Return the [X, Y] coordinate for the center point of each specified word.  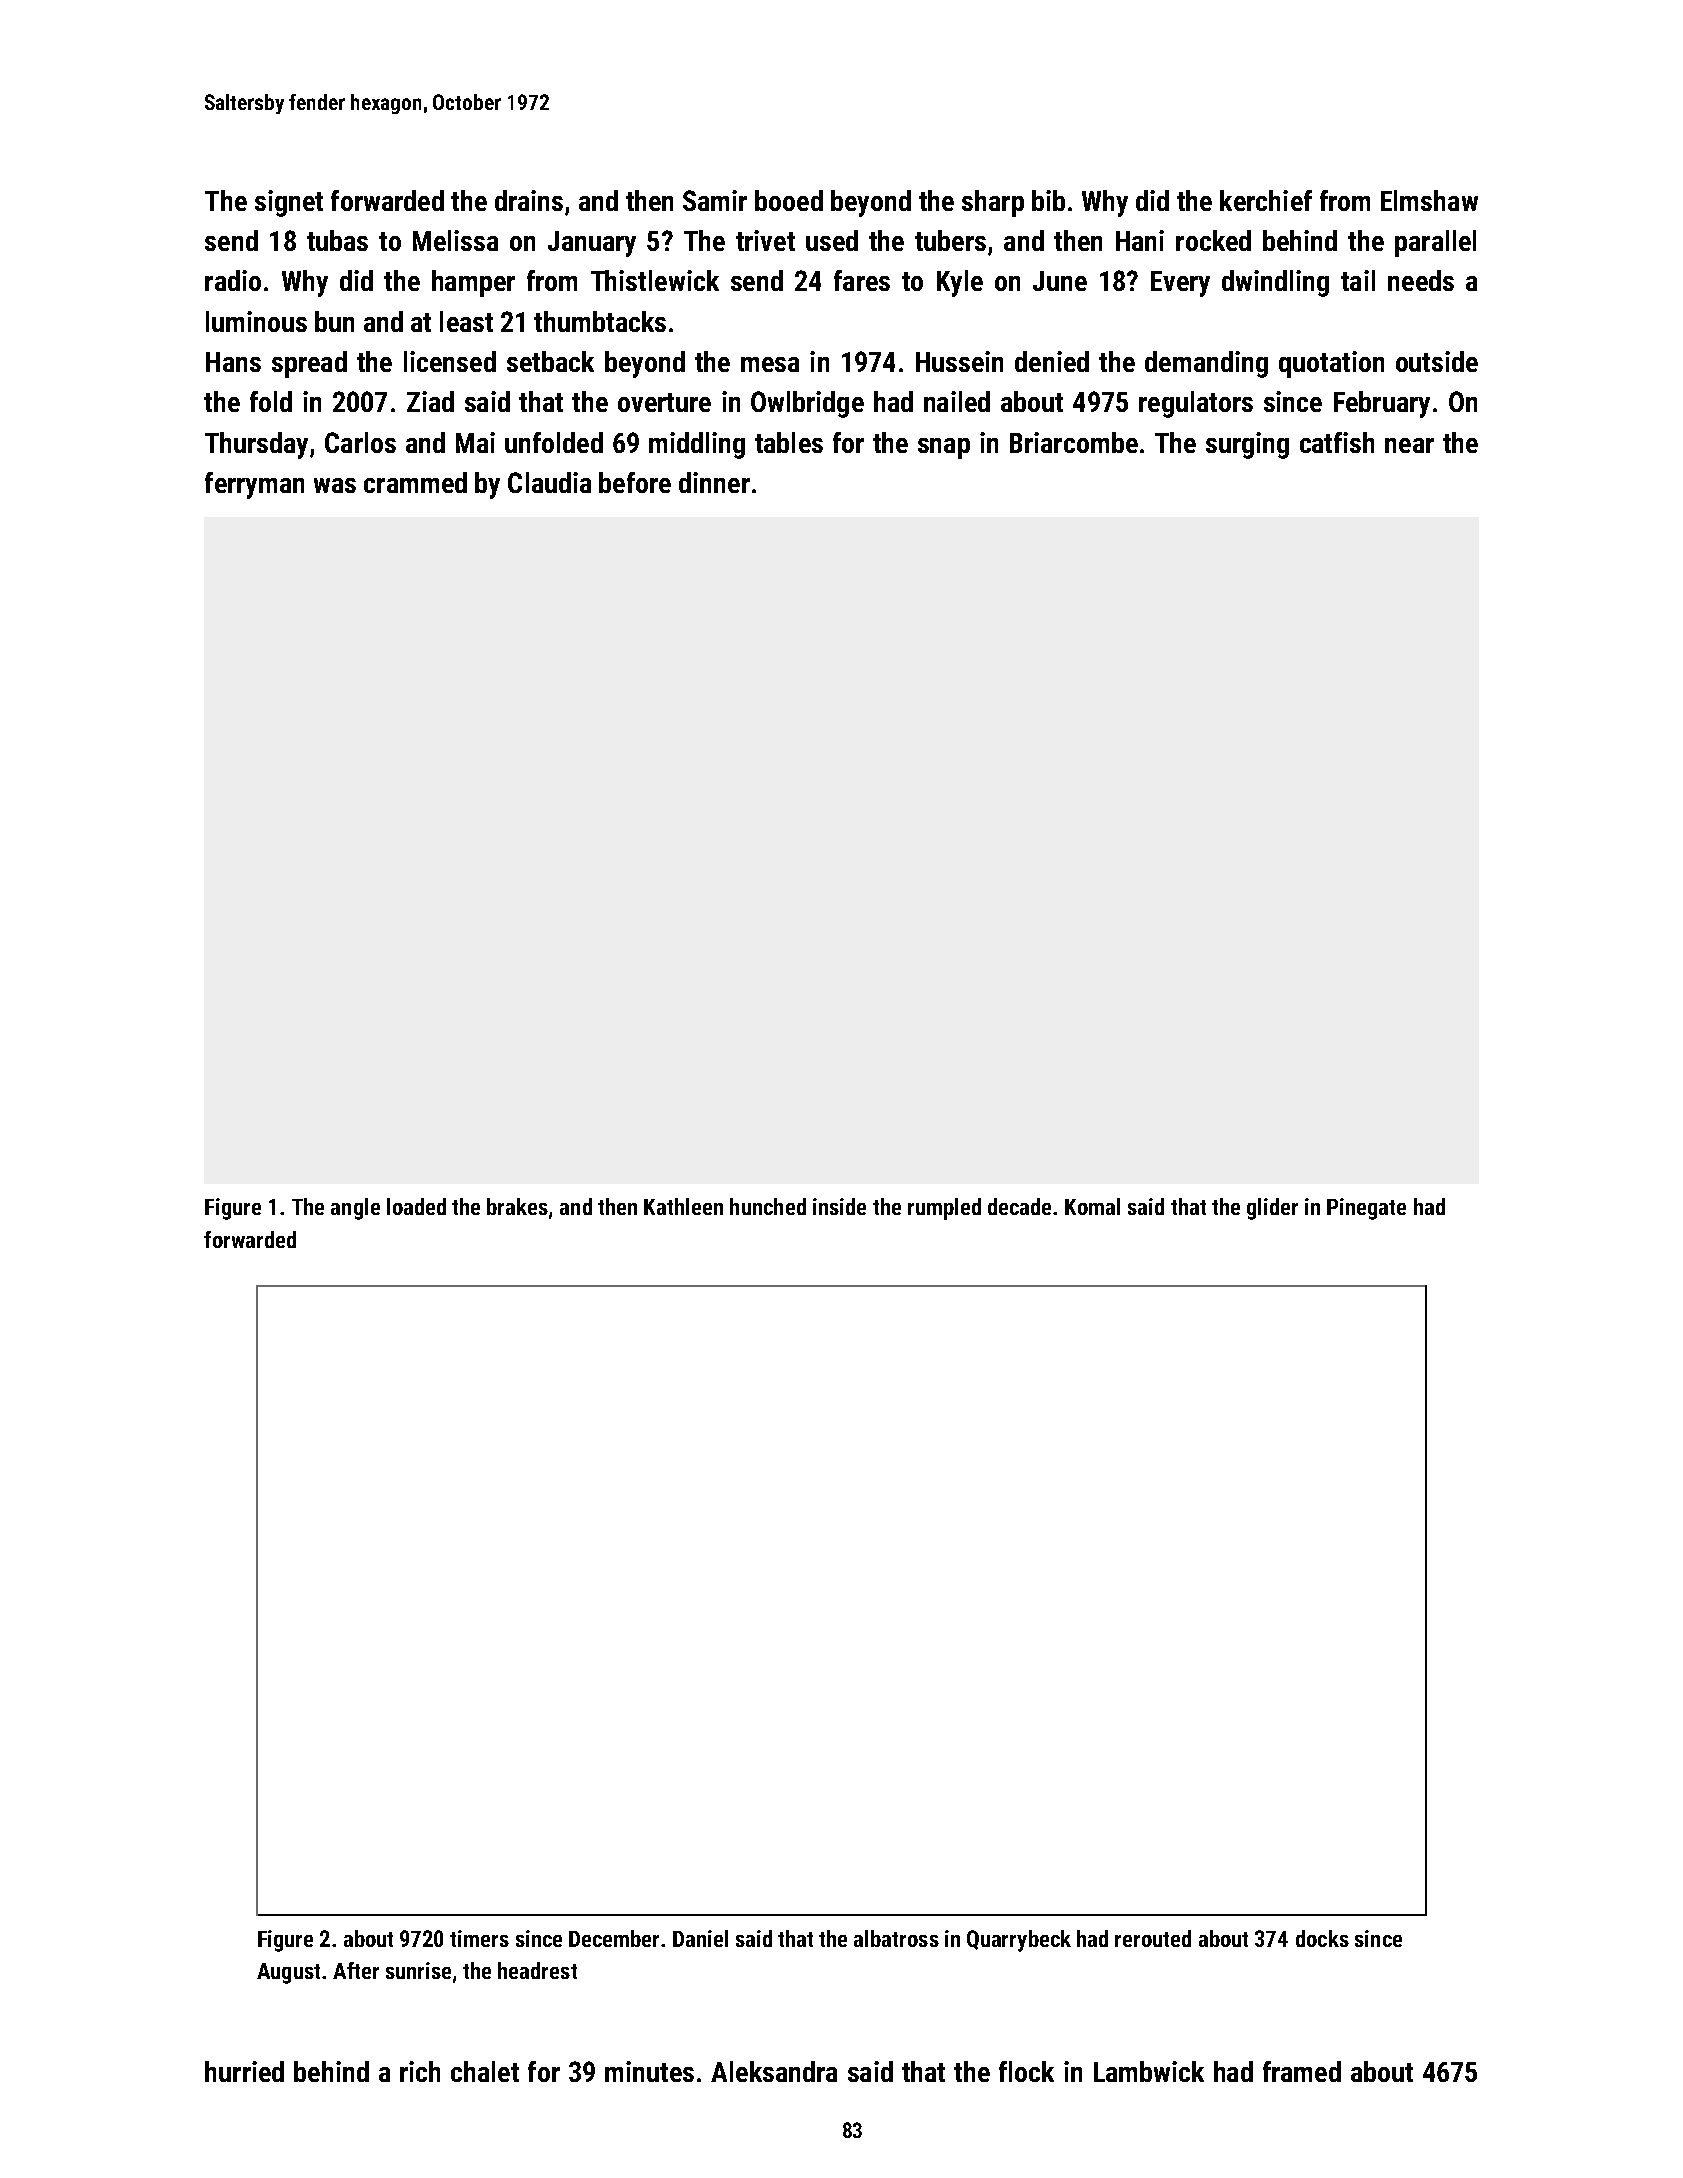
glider [1272, 1209]
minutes [649, 2071]
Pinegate [1366, 1209]
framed [1302, 2071]
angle [355, 1209]
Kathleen [683, 1206]
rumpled [944, 1209]
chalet [485, 2071]
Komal [1092, 1206]
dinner [714, 482]
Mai [475, 442]
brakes [517, 1206]
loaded [416, 1206]
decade [1019, 1206]
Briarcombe [1074, 442]
